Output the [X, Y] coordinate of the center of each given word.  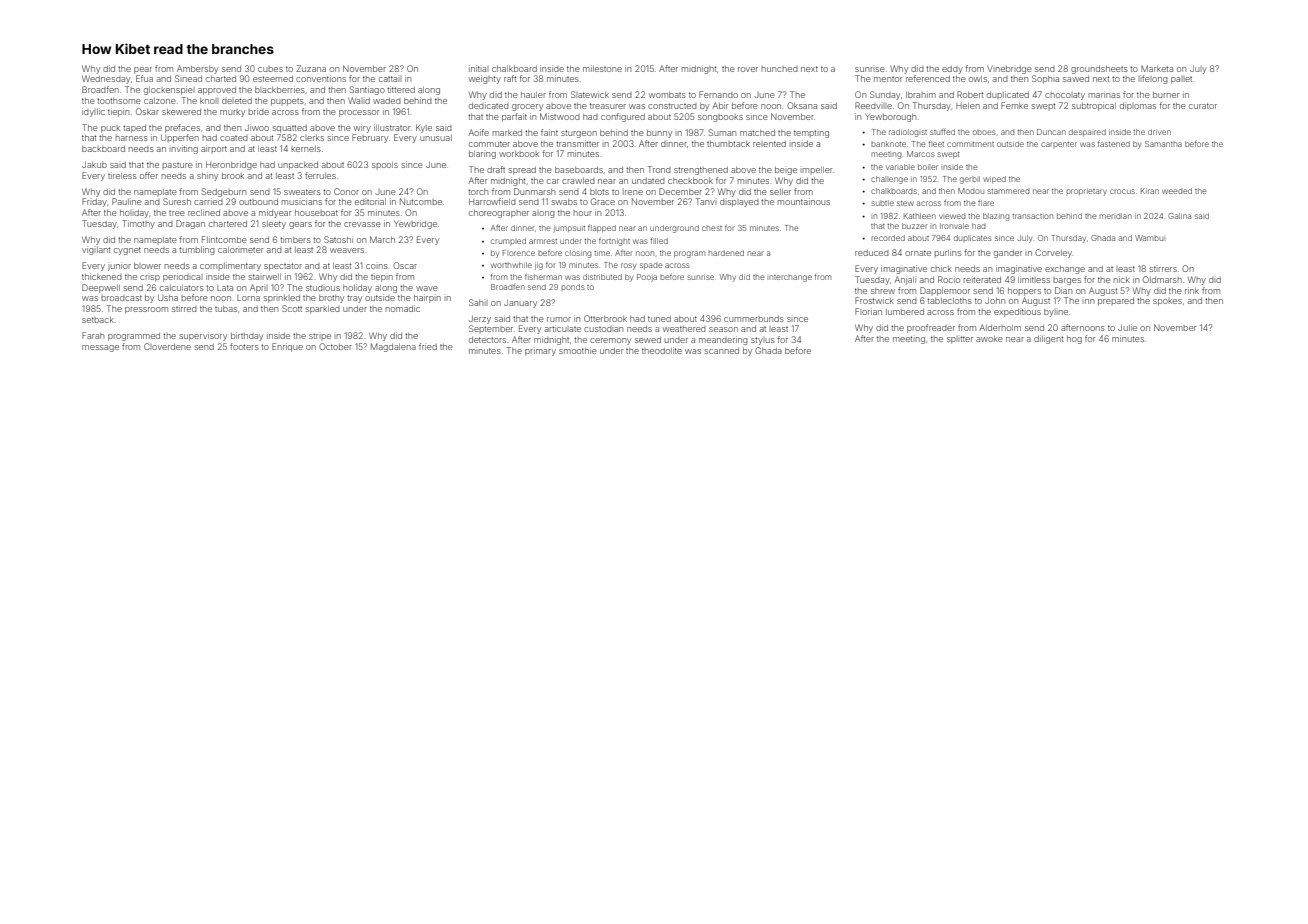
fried [428, 346]
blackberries [280, 89]
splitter [960, 340]
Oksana [802, 105]
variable [900, 167]
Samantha [1163, 144]
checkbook [690, 181]
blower [147, 266]
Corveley [1053, 253]
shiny [207, 176]
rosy [628, 266]
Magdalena [393, 347]
